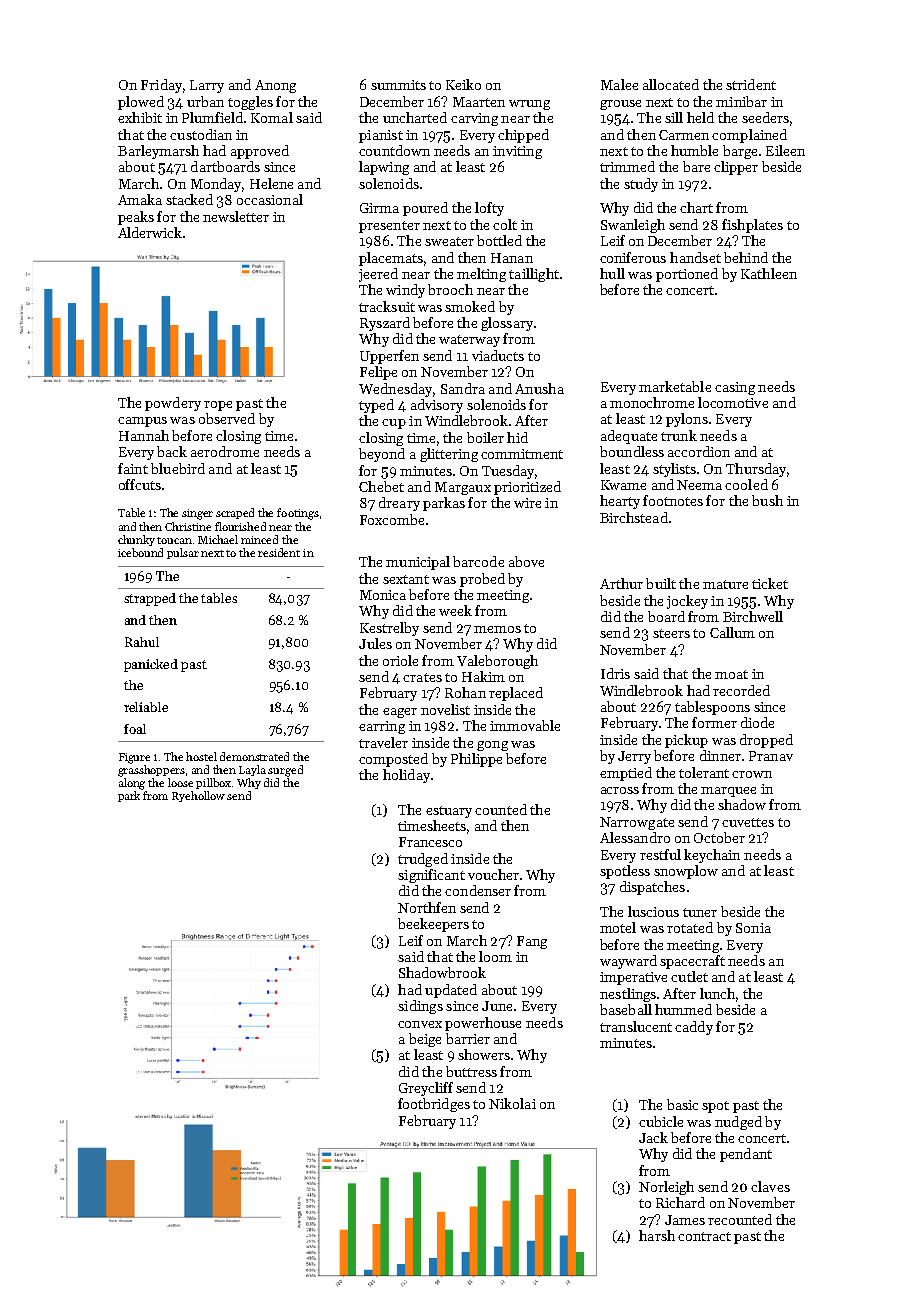  I want to click on resident, so click(279, 552).
